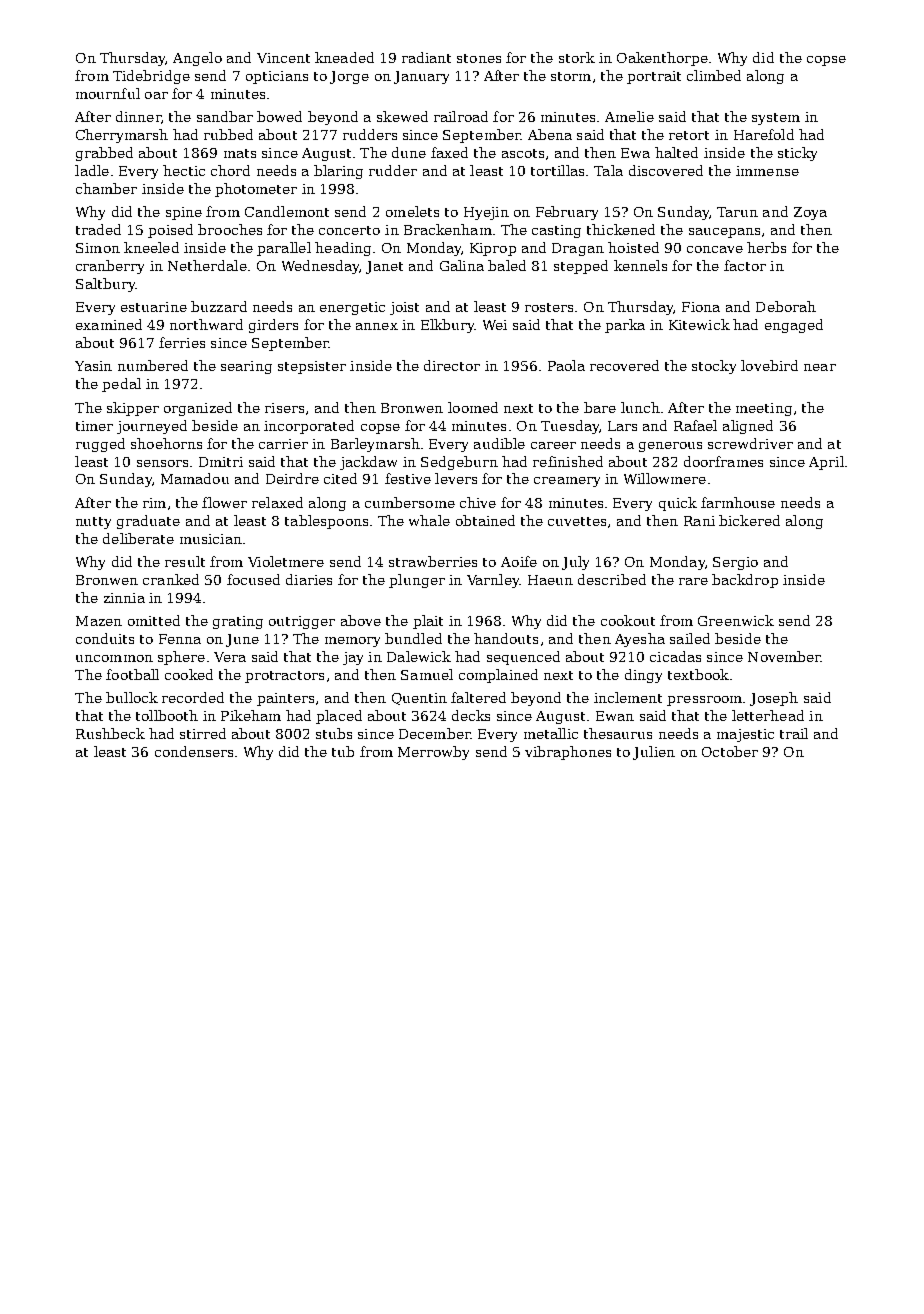 Image resolution: width=924 pixels, height=1314 pixels. Describe the element at coordinates (287, 211) in the page. I see `Candlemont` at that location.
